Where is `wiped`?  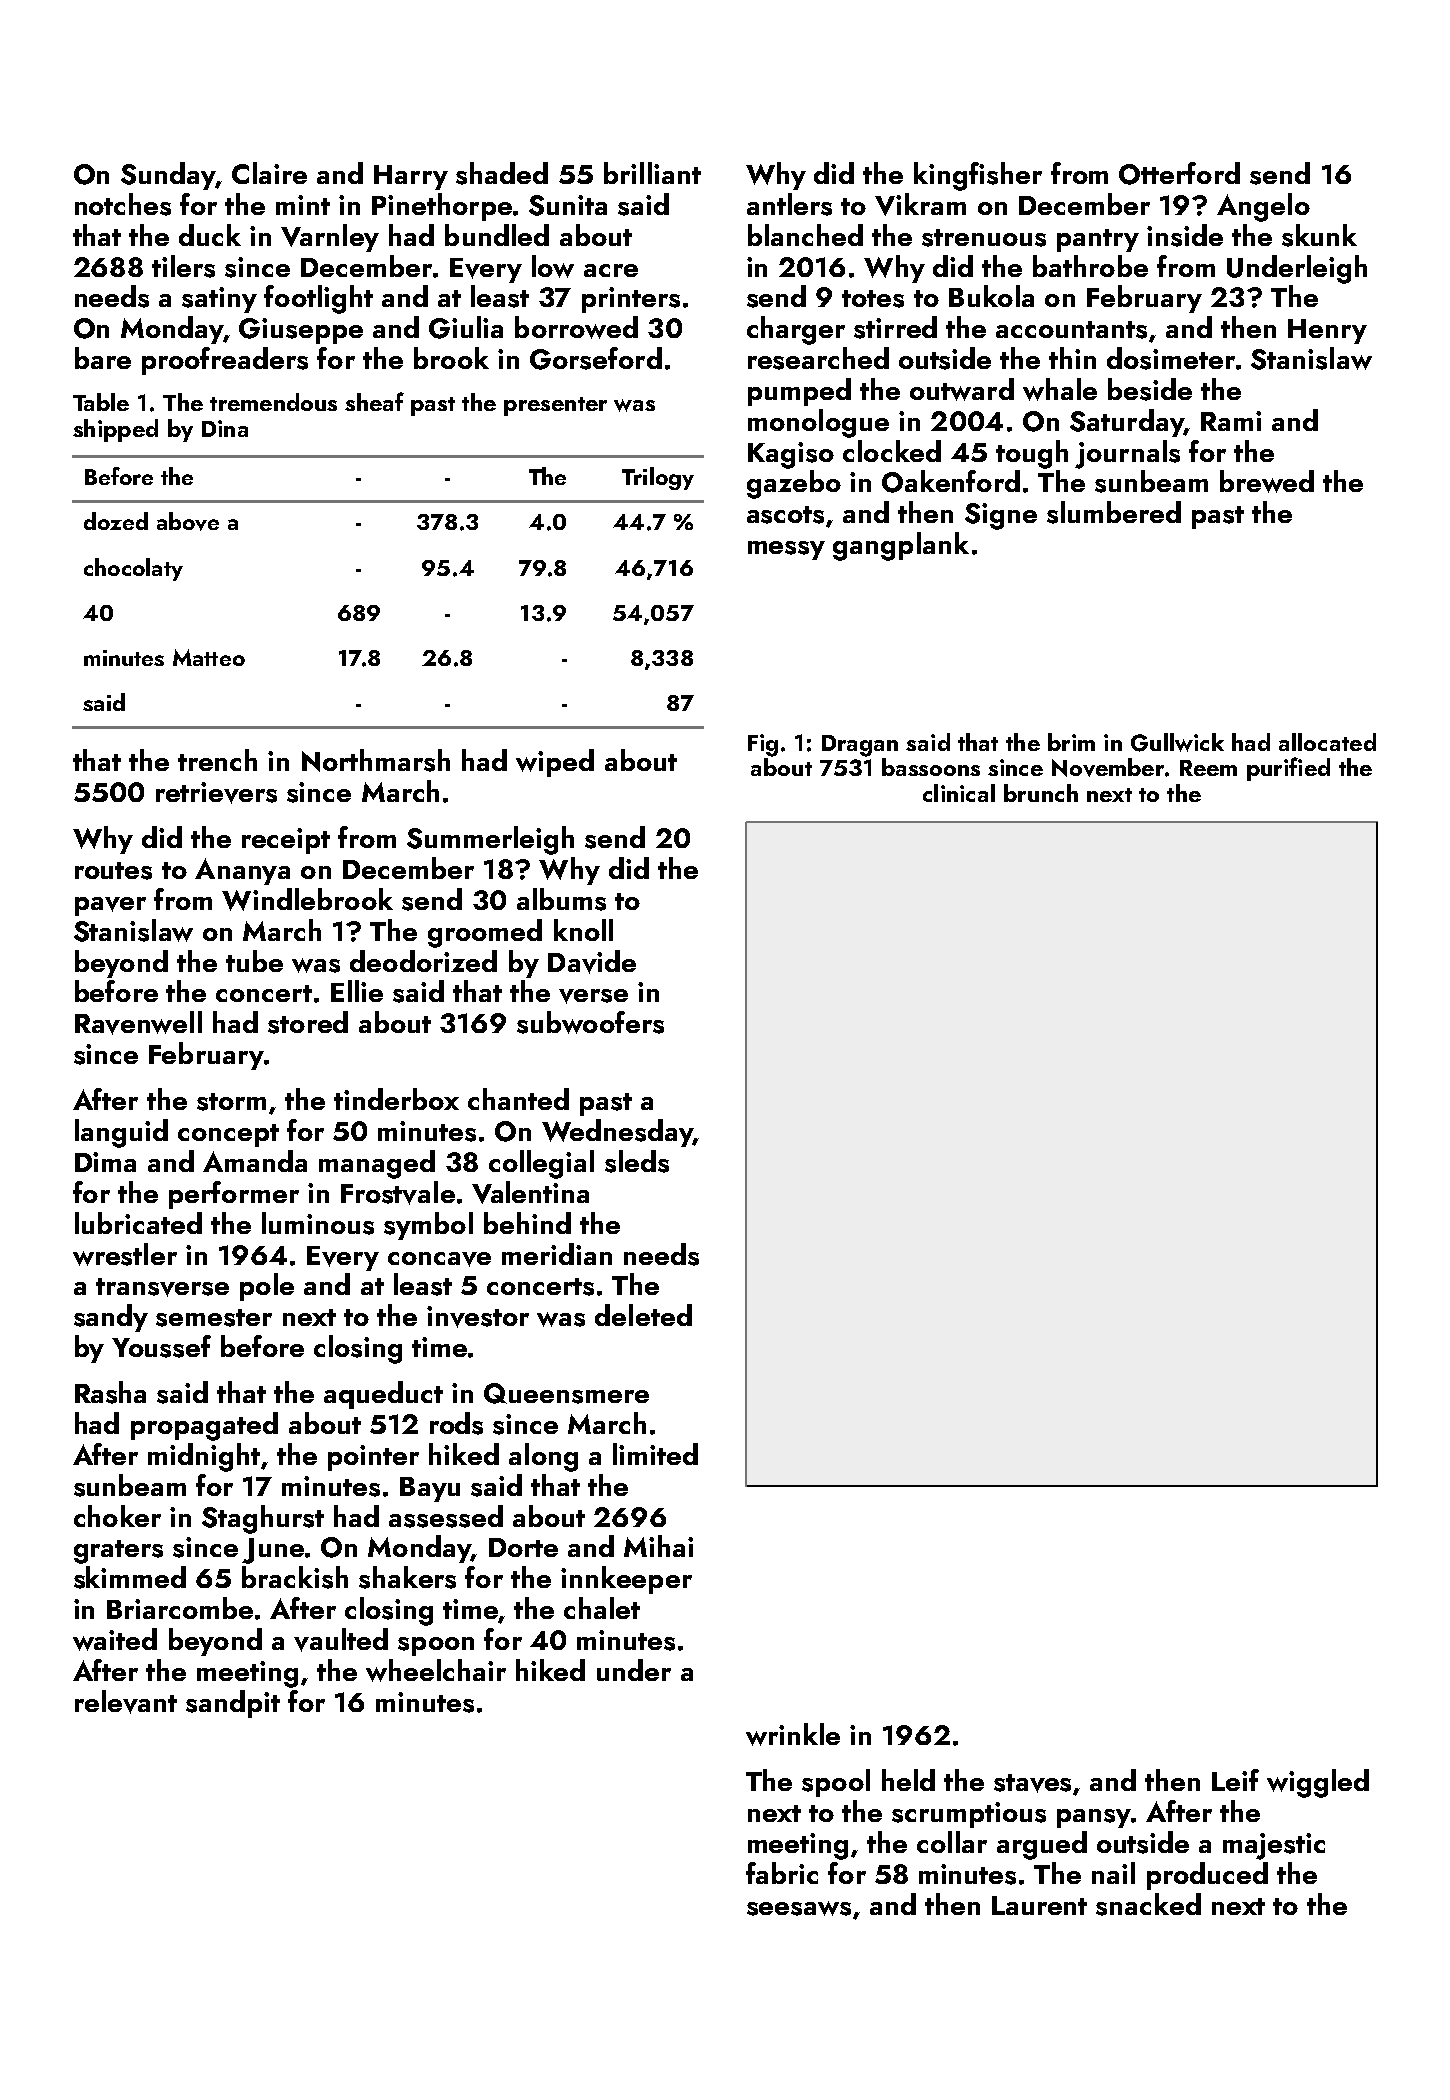 wiped is located at coordinates (555, 763).
